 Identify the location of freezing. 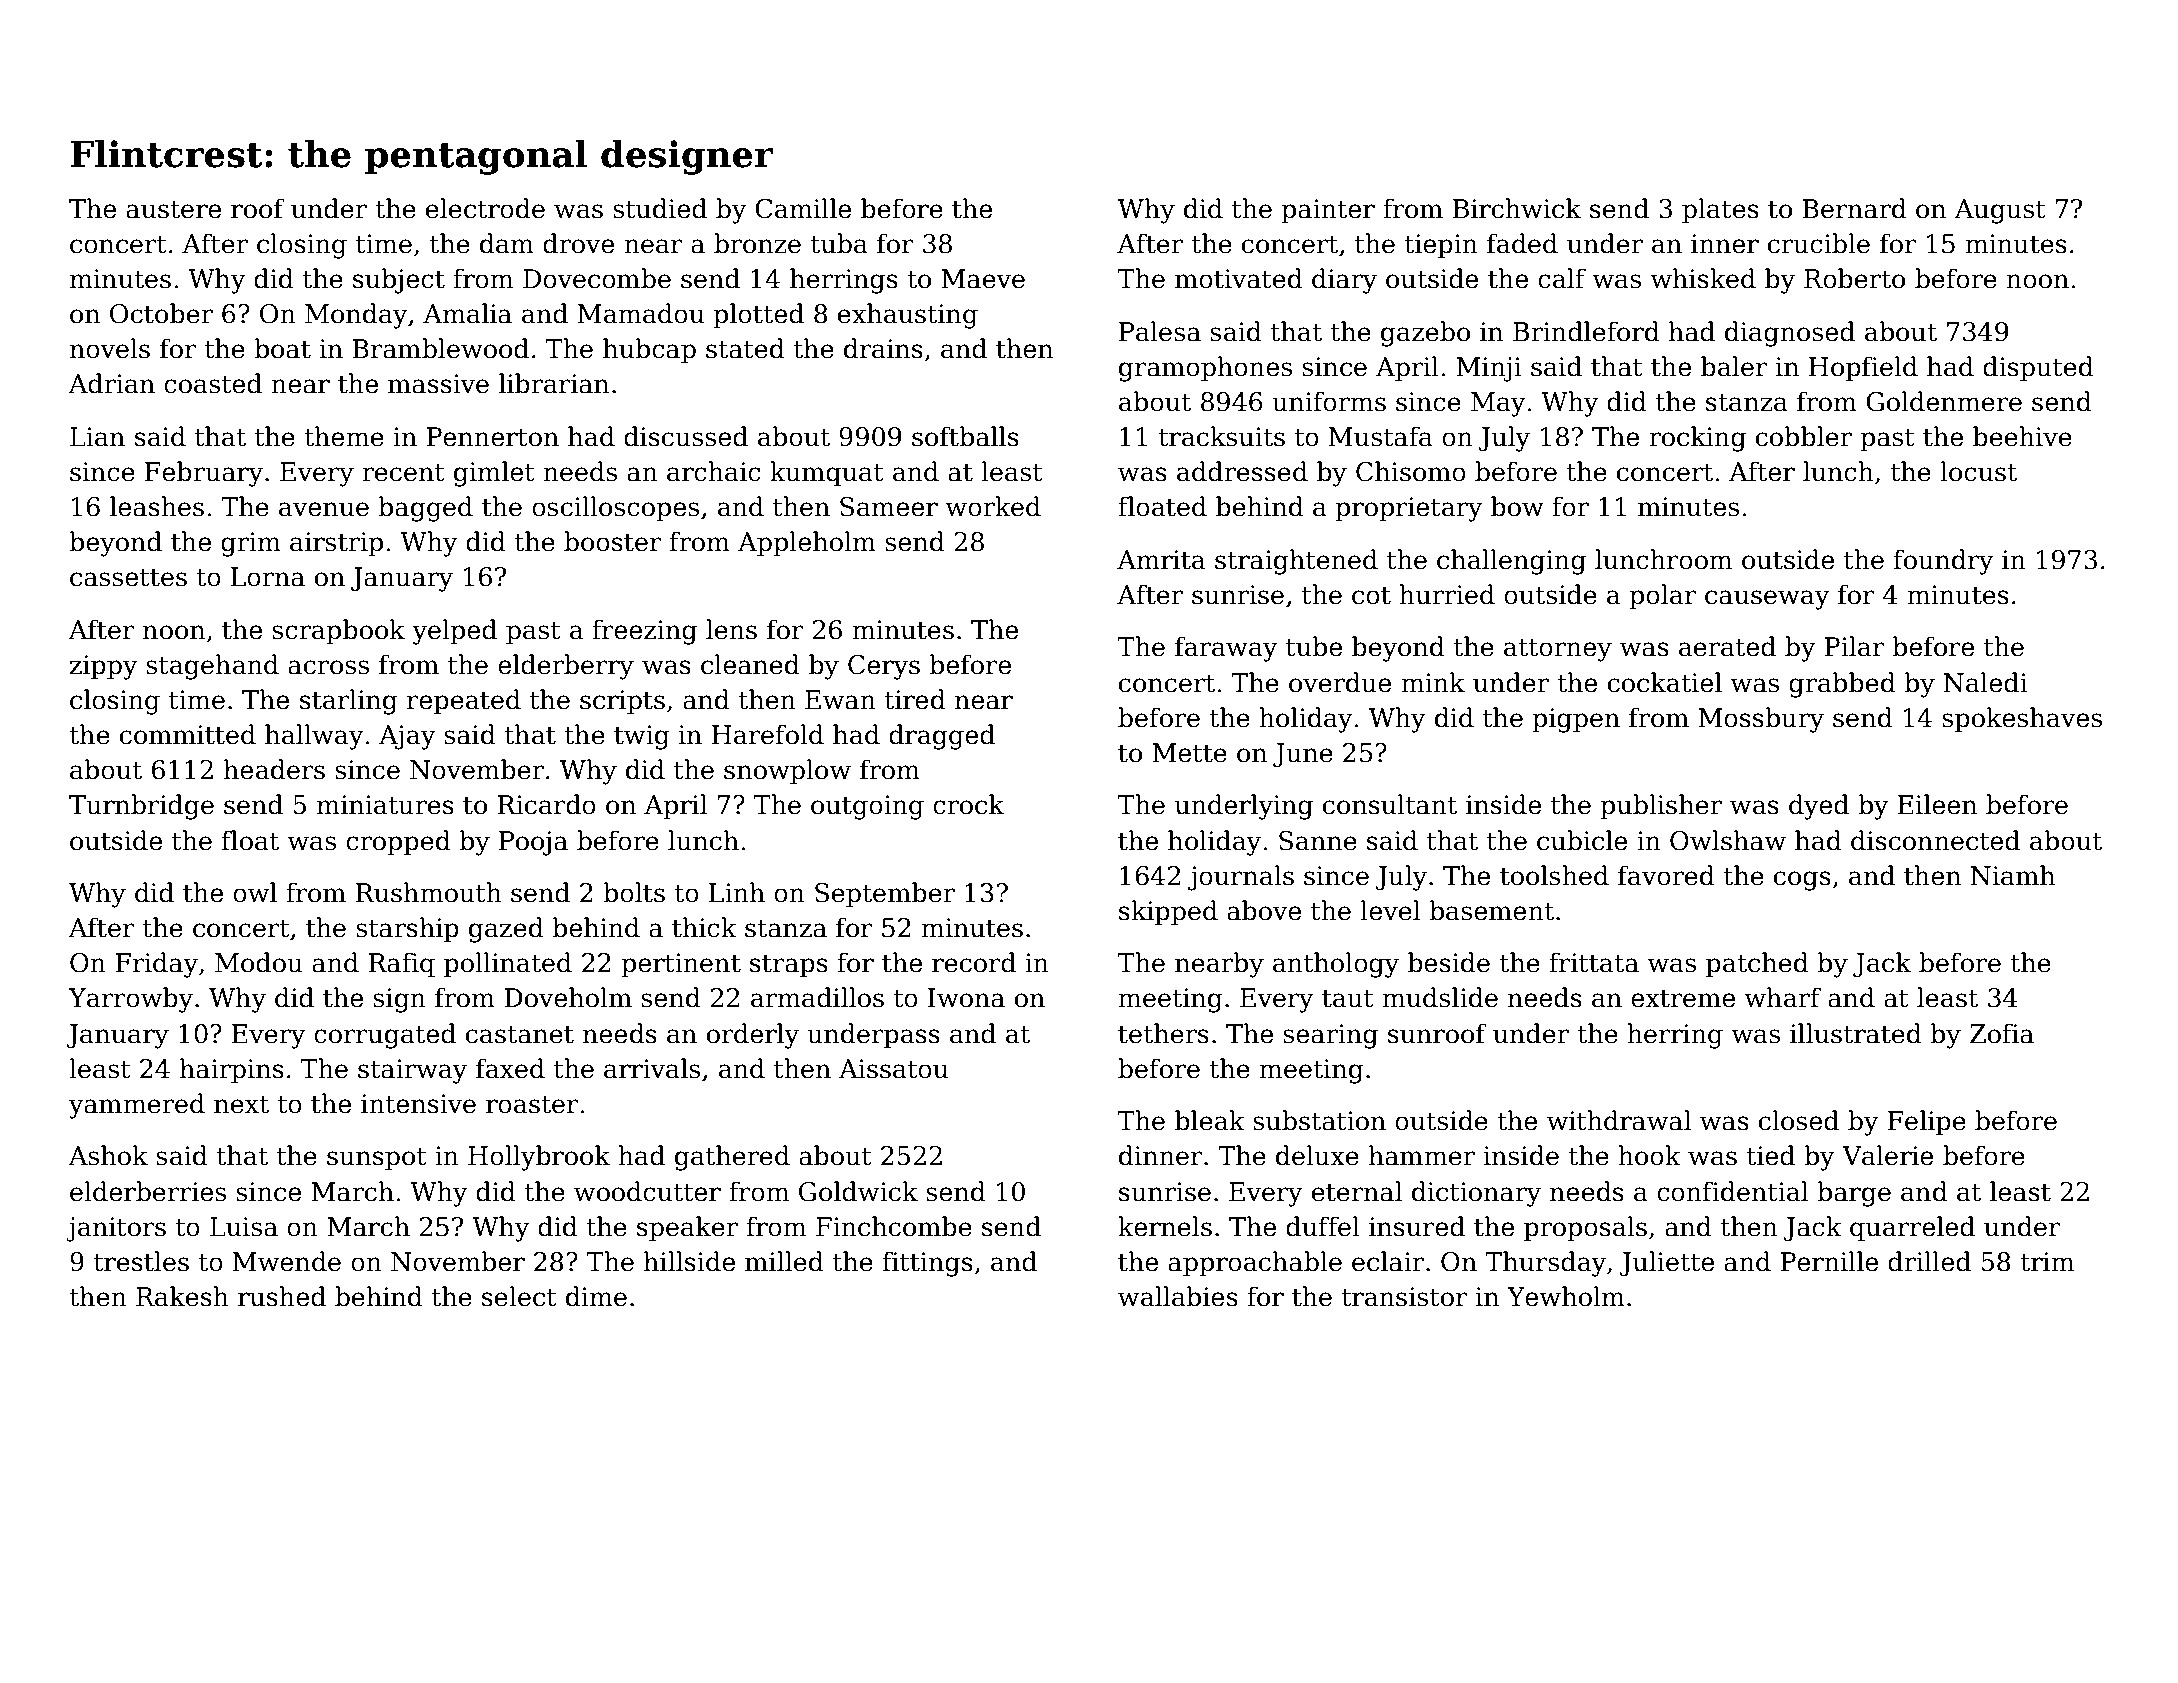
(644, 632).
